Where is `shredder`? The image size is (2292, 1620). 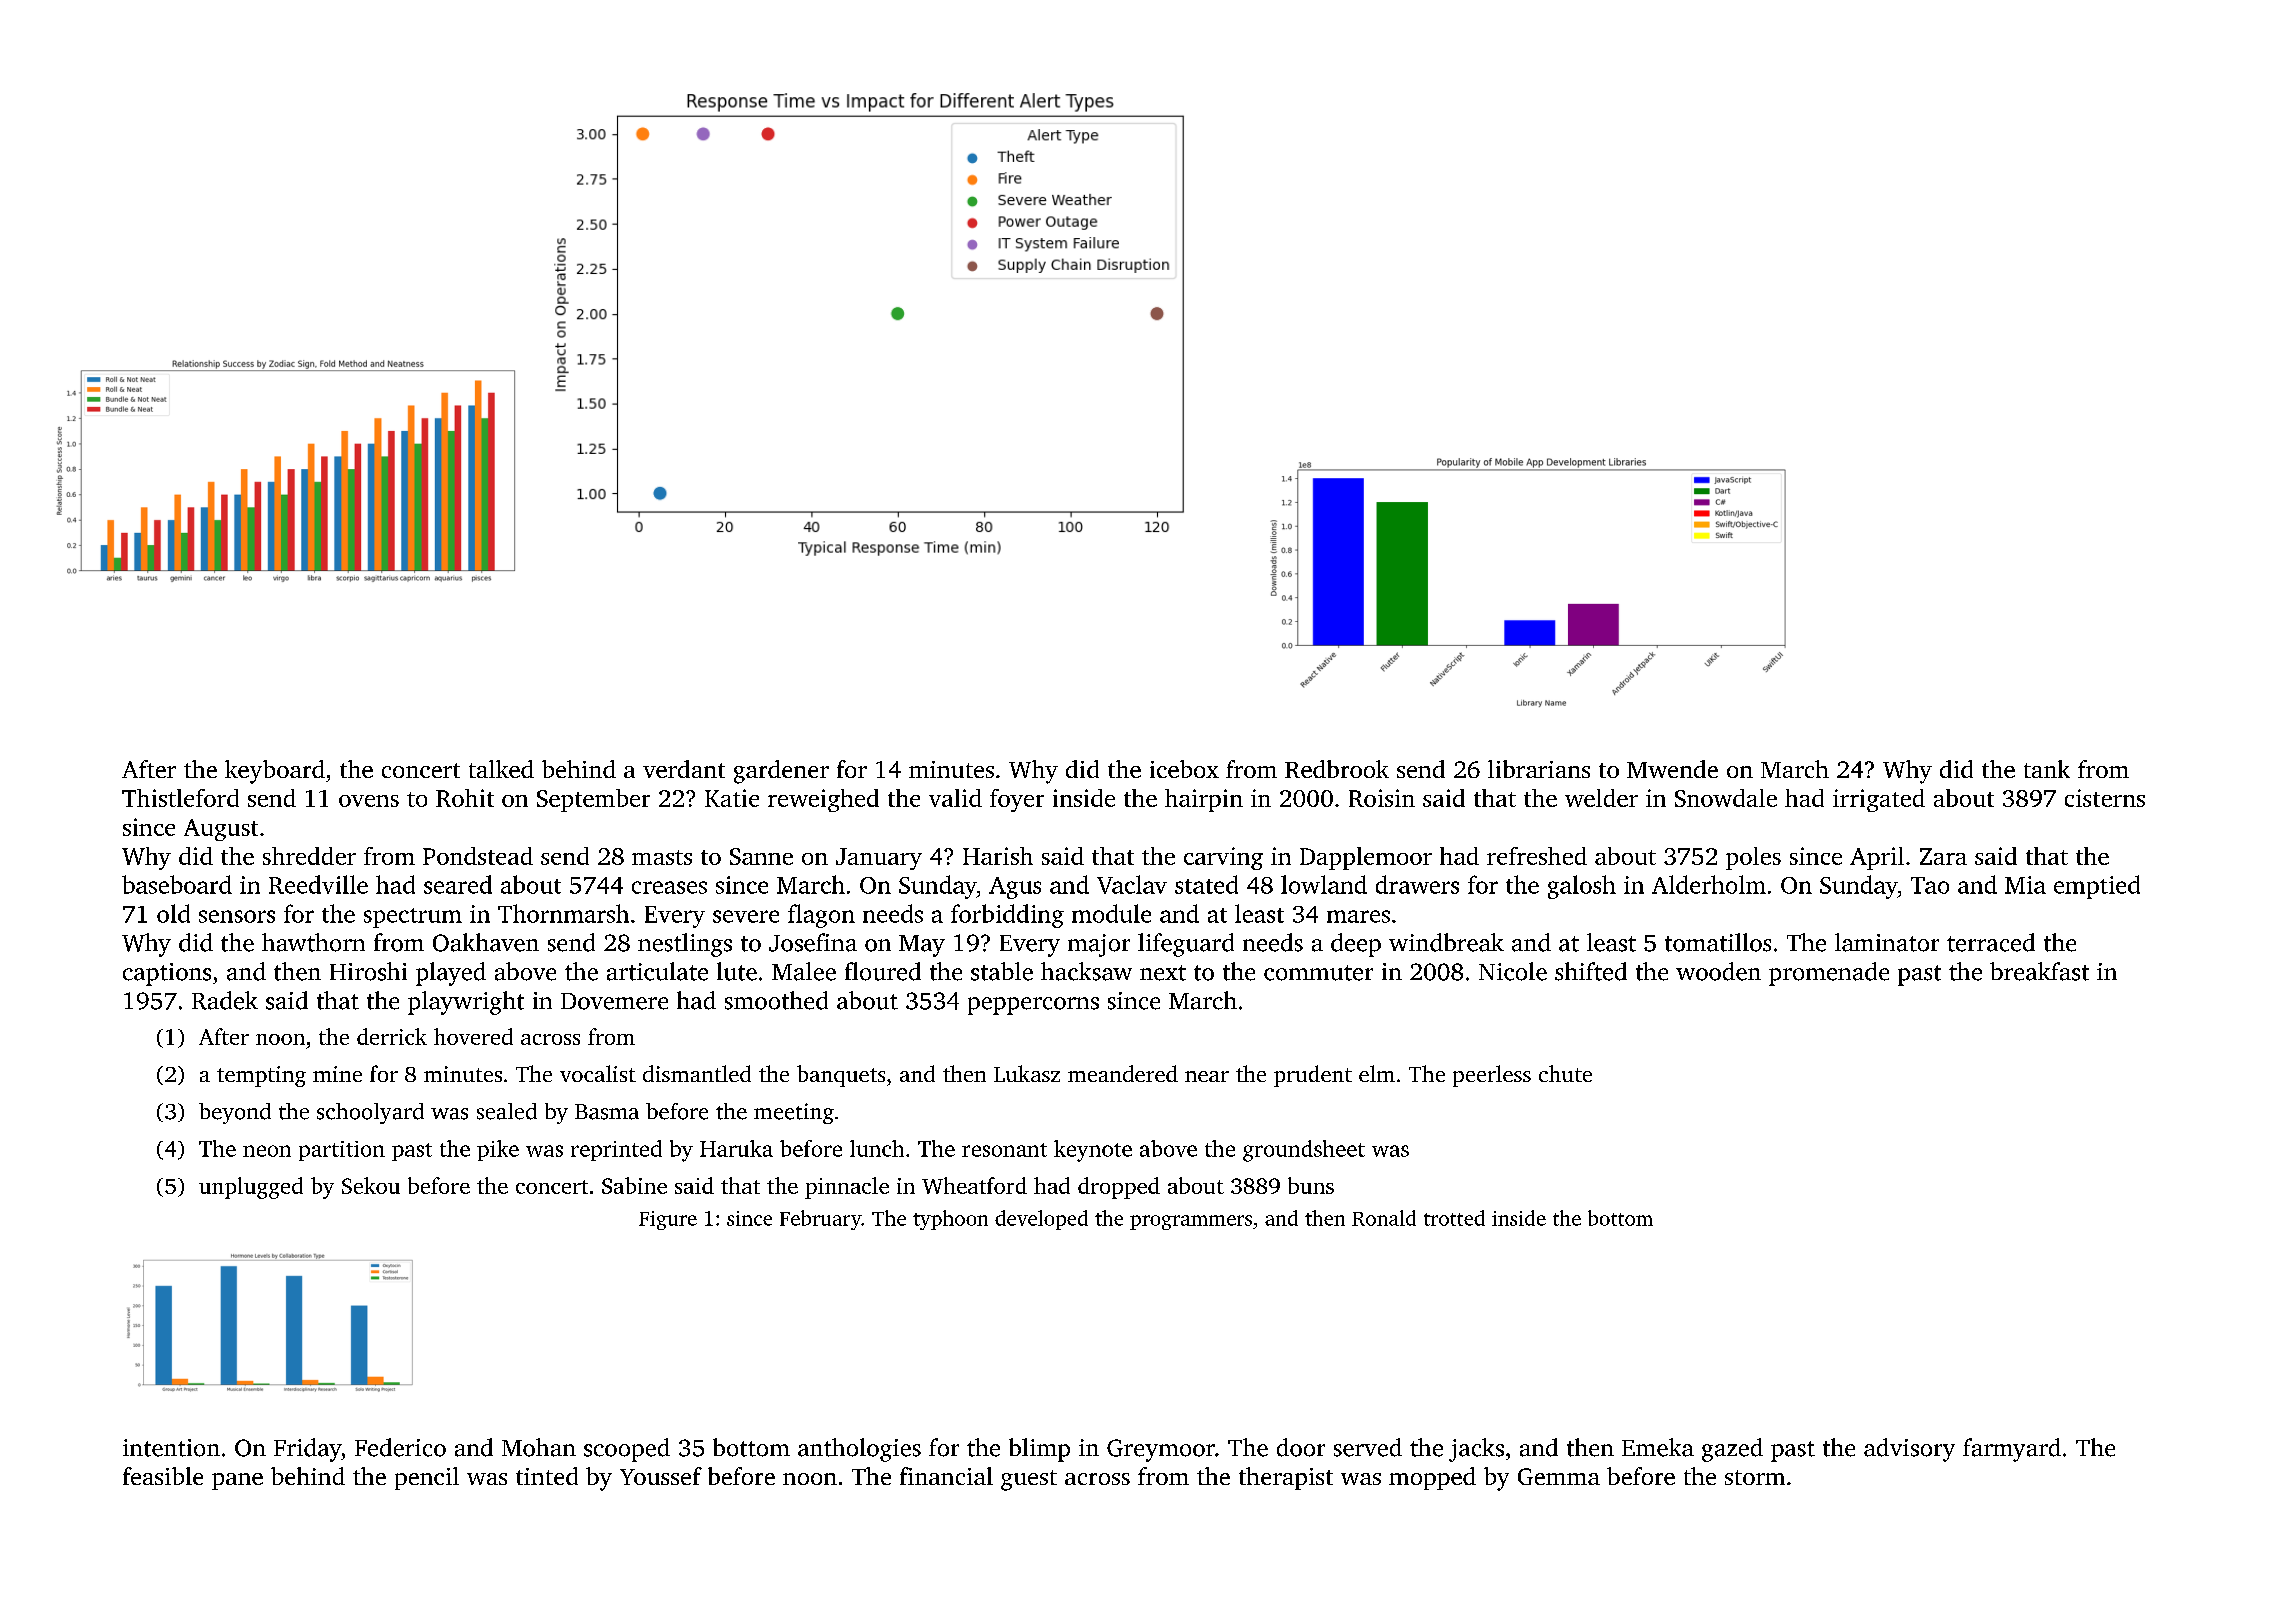
shredder is located at coordinates (309, 856).
